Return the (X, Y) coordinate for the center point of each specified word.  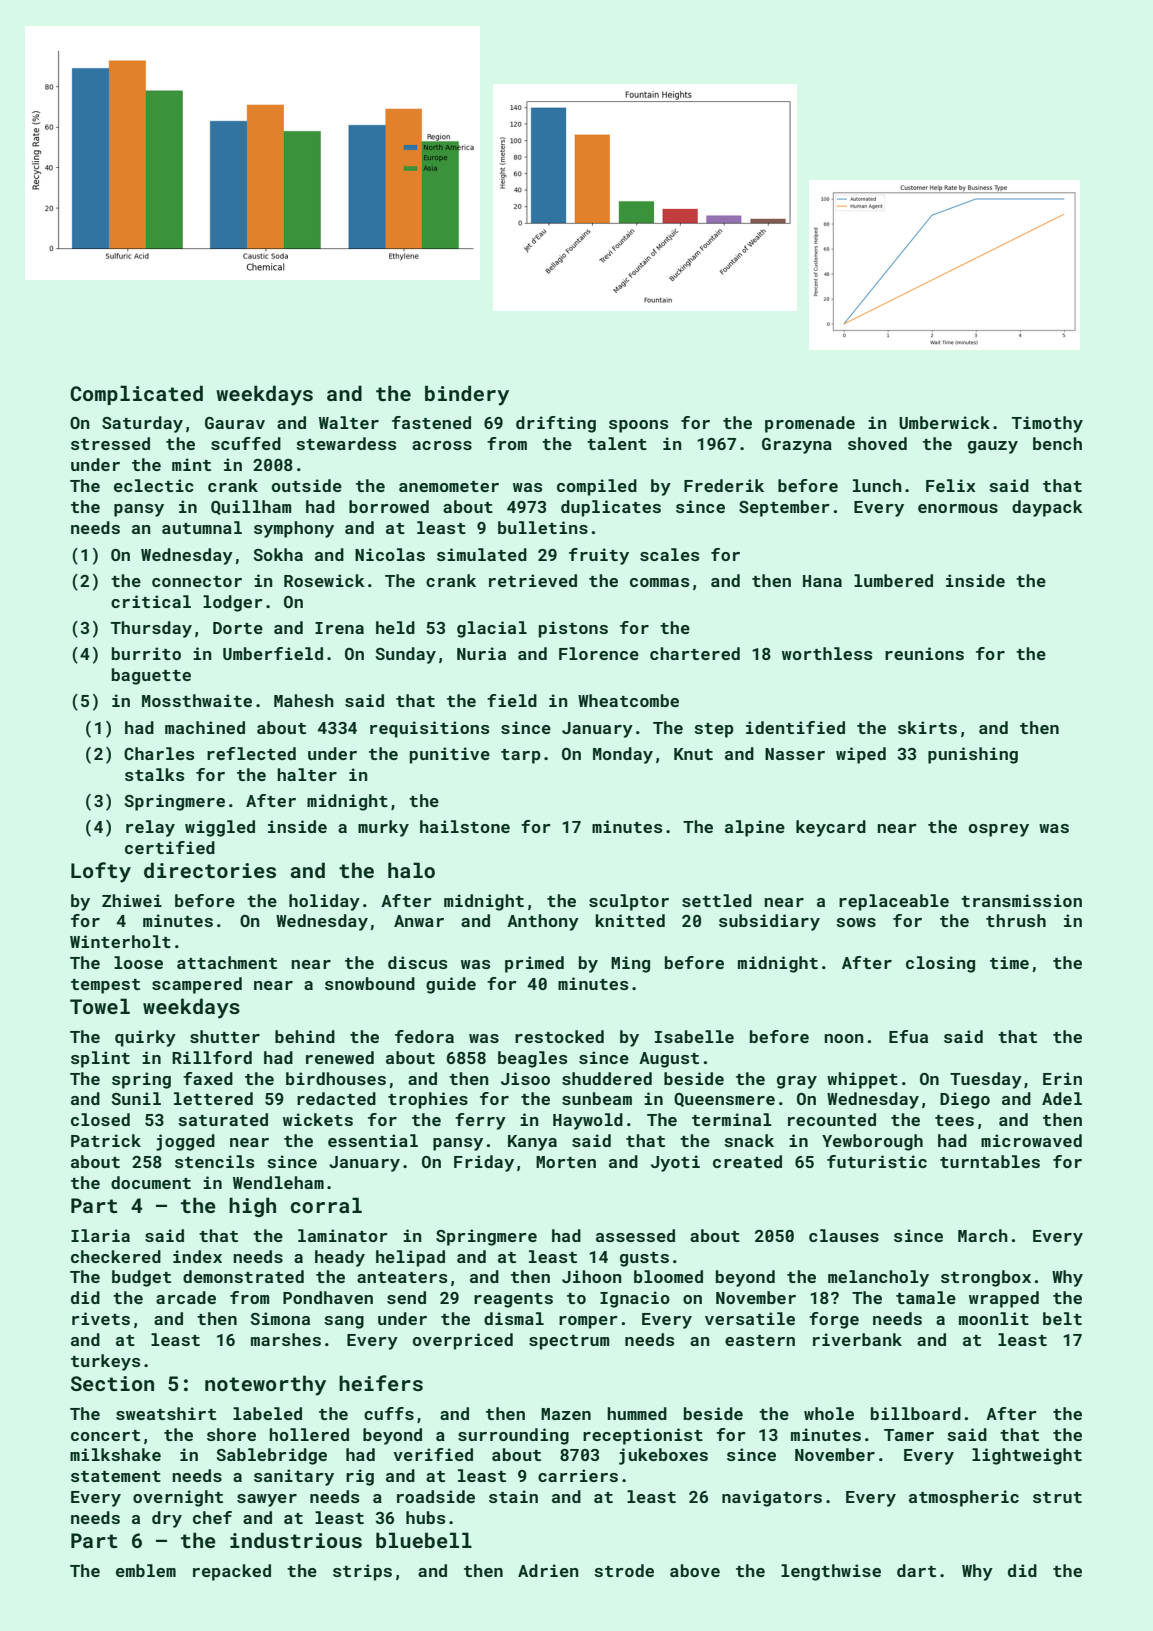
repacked (232, 1572)
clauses (844, 1235)
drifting (556, 424)
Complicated (136, 395)
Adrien (548, 1570)
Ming (630, 964)
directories (210, 870)
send (406, 1297)
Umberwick (944, 422)
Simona (280, 1318)
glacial (492, 629)
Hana (822, 581)
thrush (1016, 920)
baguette (151, 676)
